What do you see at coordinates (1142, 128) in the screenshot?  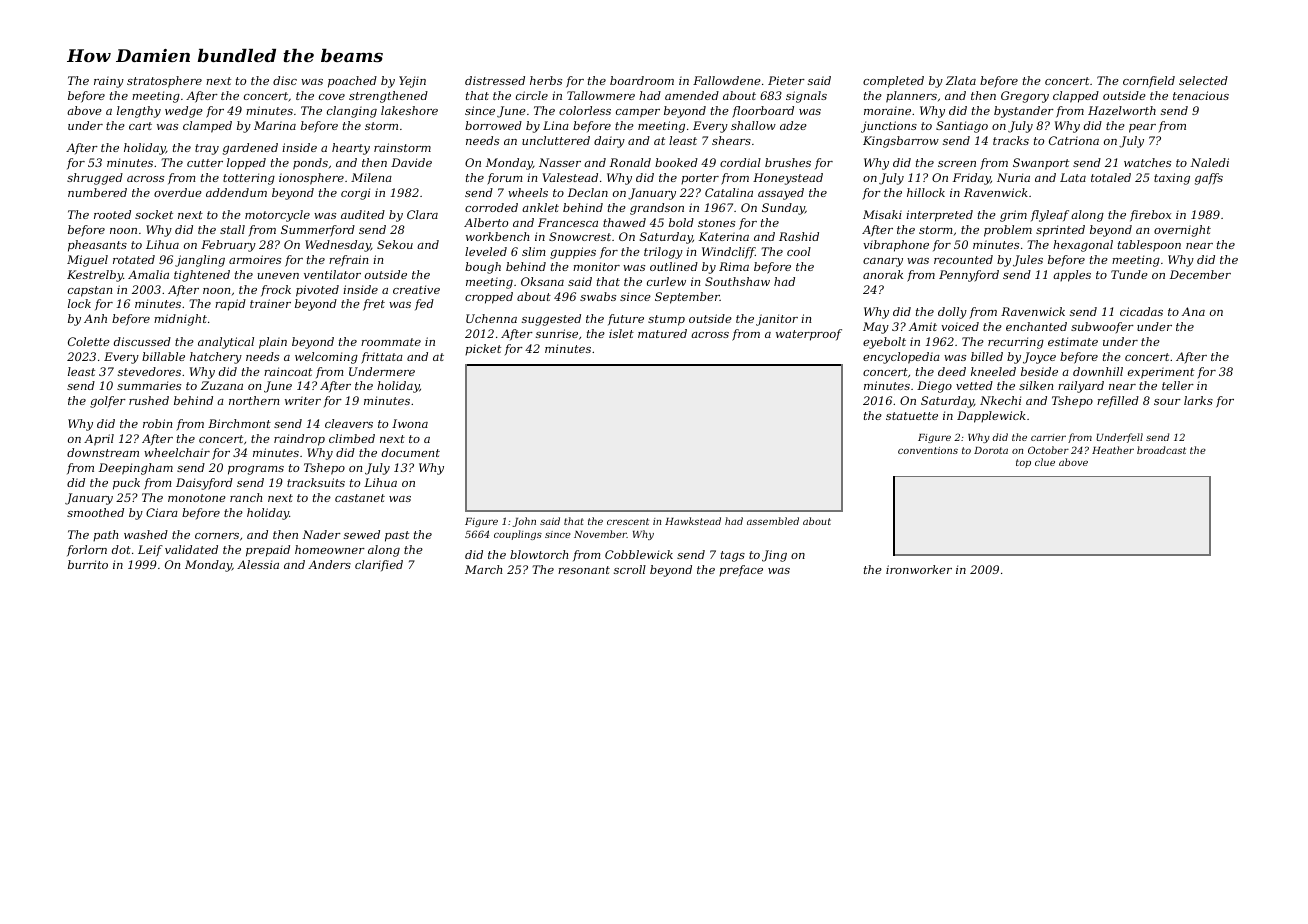 I see `pear` at bounding box center [1142, 128].
